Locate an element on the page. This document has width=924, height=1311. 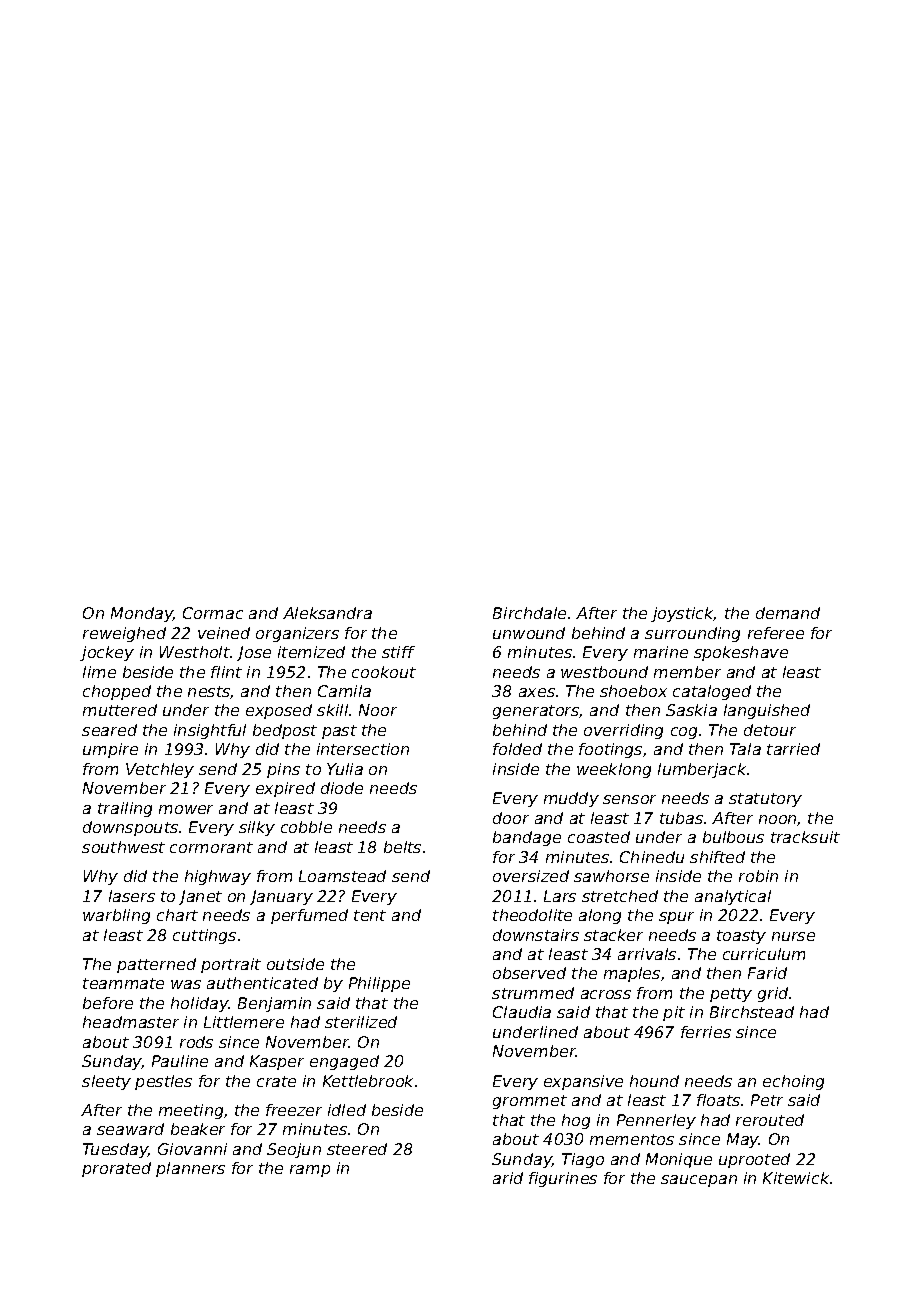
Tala is located at coordinates (745, 749).
